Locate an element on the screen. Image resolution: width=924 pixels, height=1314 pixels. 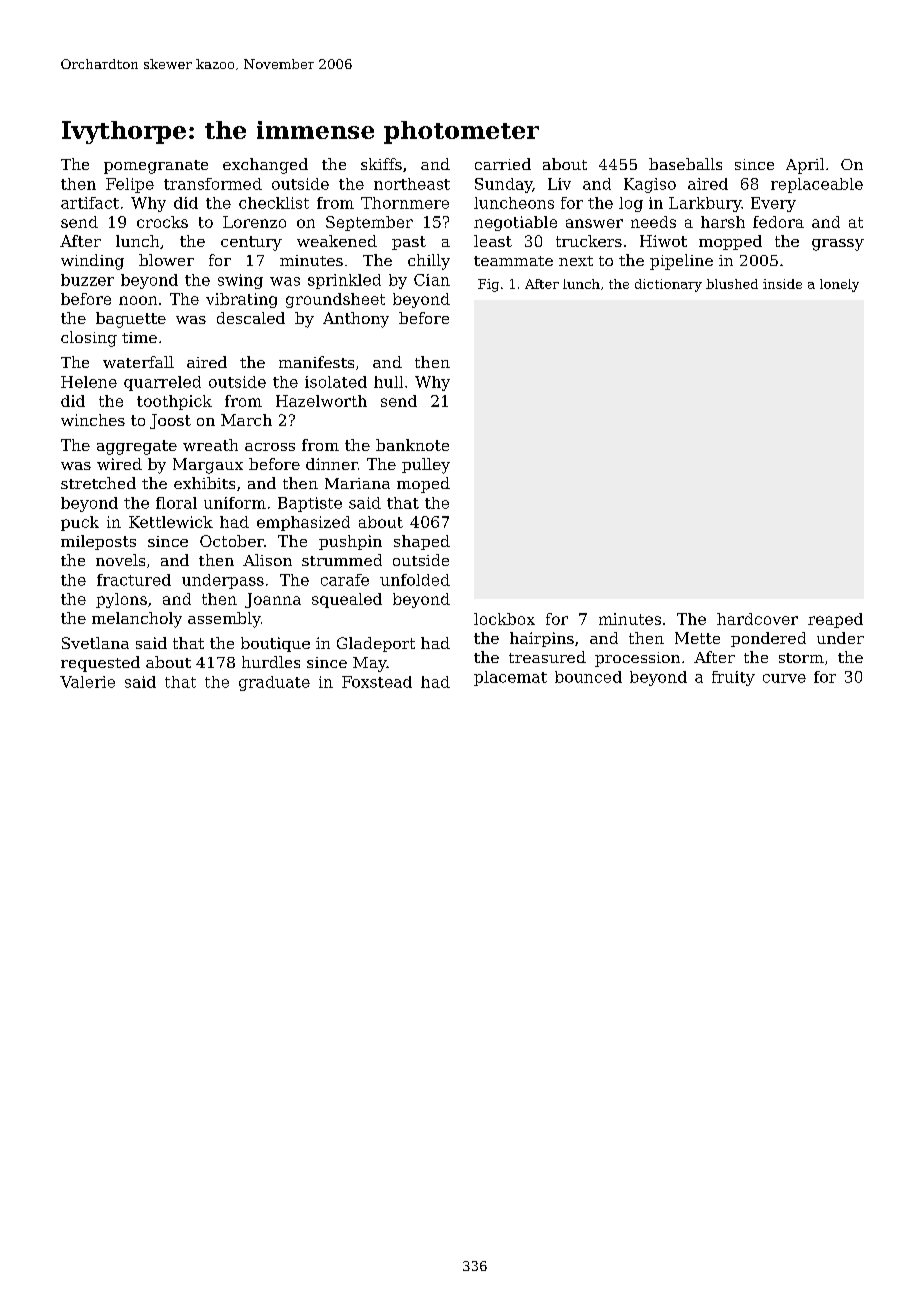
graduate is located at coordinates (274, 683).
